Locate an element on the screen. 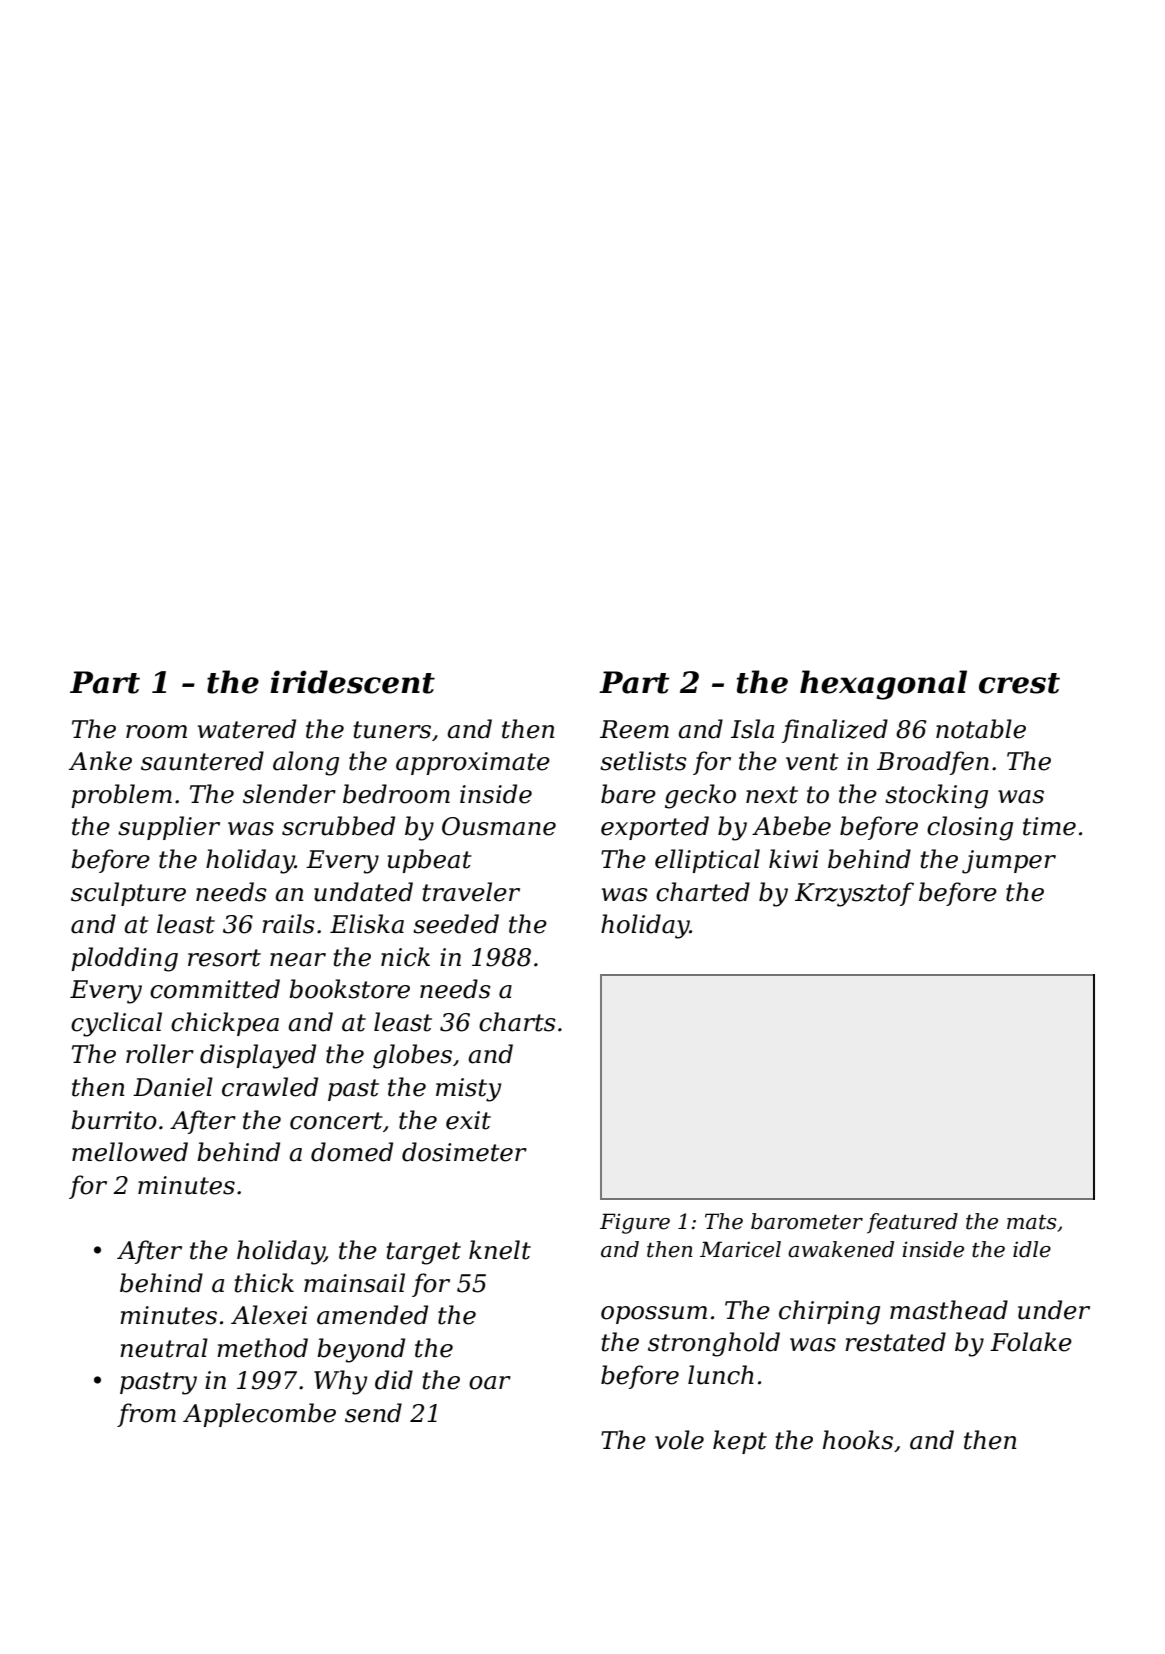  jumper is located at coordinates (1009, 862).
